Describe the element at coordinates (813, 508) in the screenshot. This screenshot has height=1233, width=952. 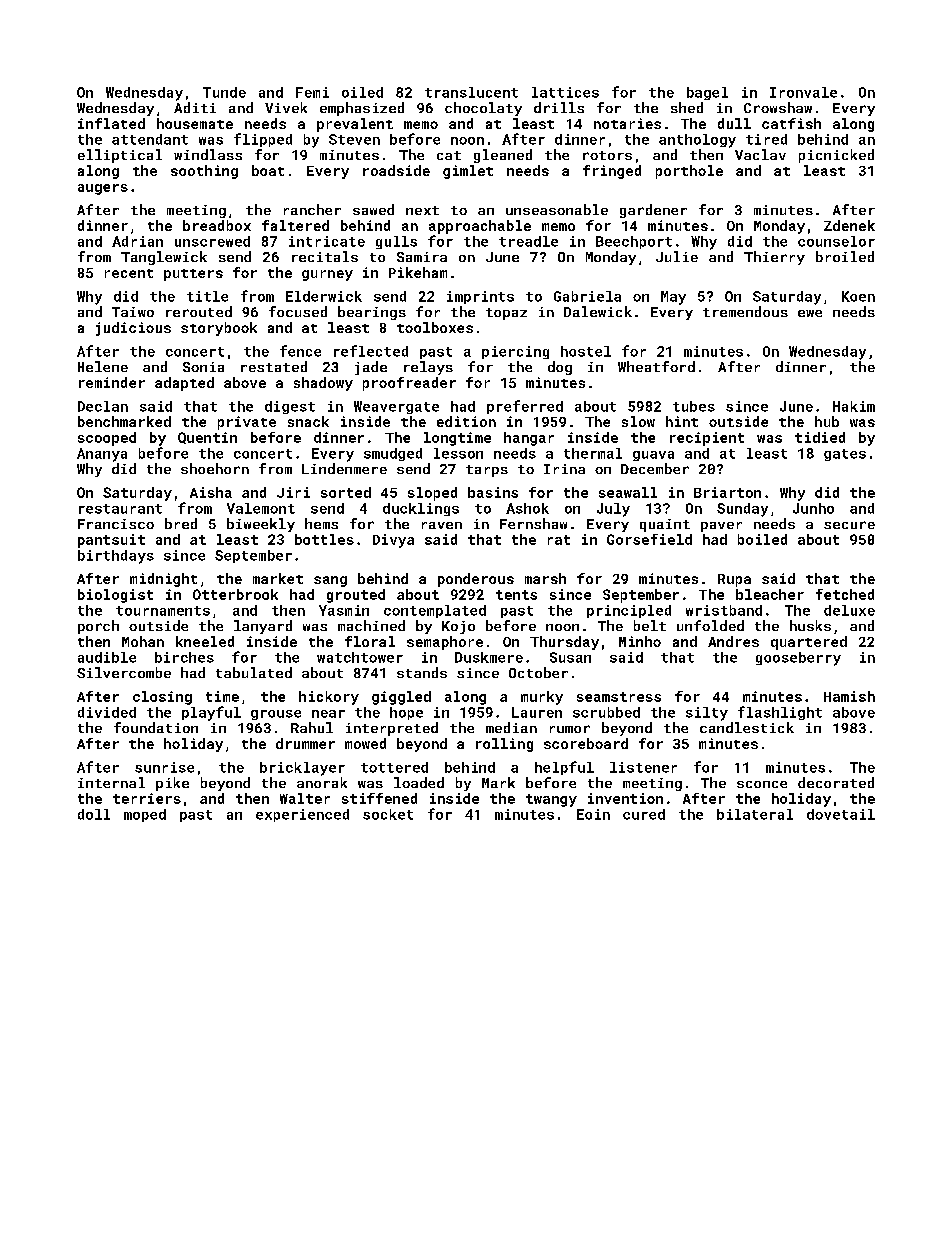
I see `Junho` at that location.
